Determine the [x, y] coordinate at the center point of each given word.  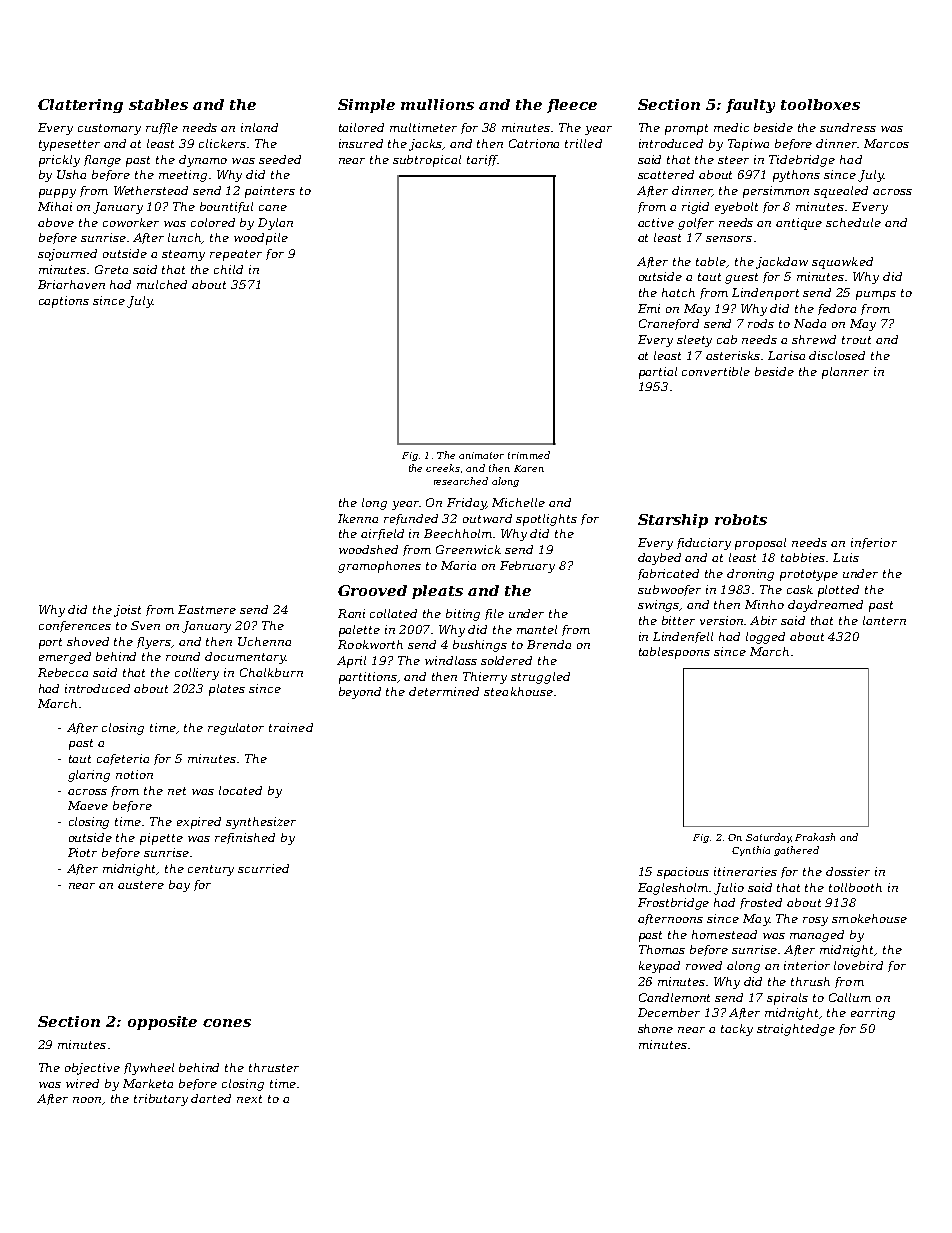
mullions [437, 104]
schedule [853, 222]
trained [291, 727]
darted [211, 1098]
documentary [245, 658]
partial [658, 373]
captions [64, 302]
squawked [842, 263]
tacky [737, 1030]
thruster [274, 1067]
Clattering [80, 106]
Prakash [815, 837]
